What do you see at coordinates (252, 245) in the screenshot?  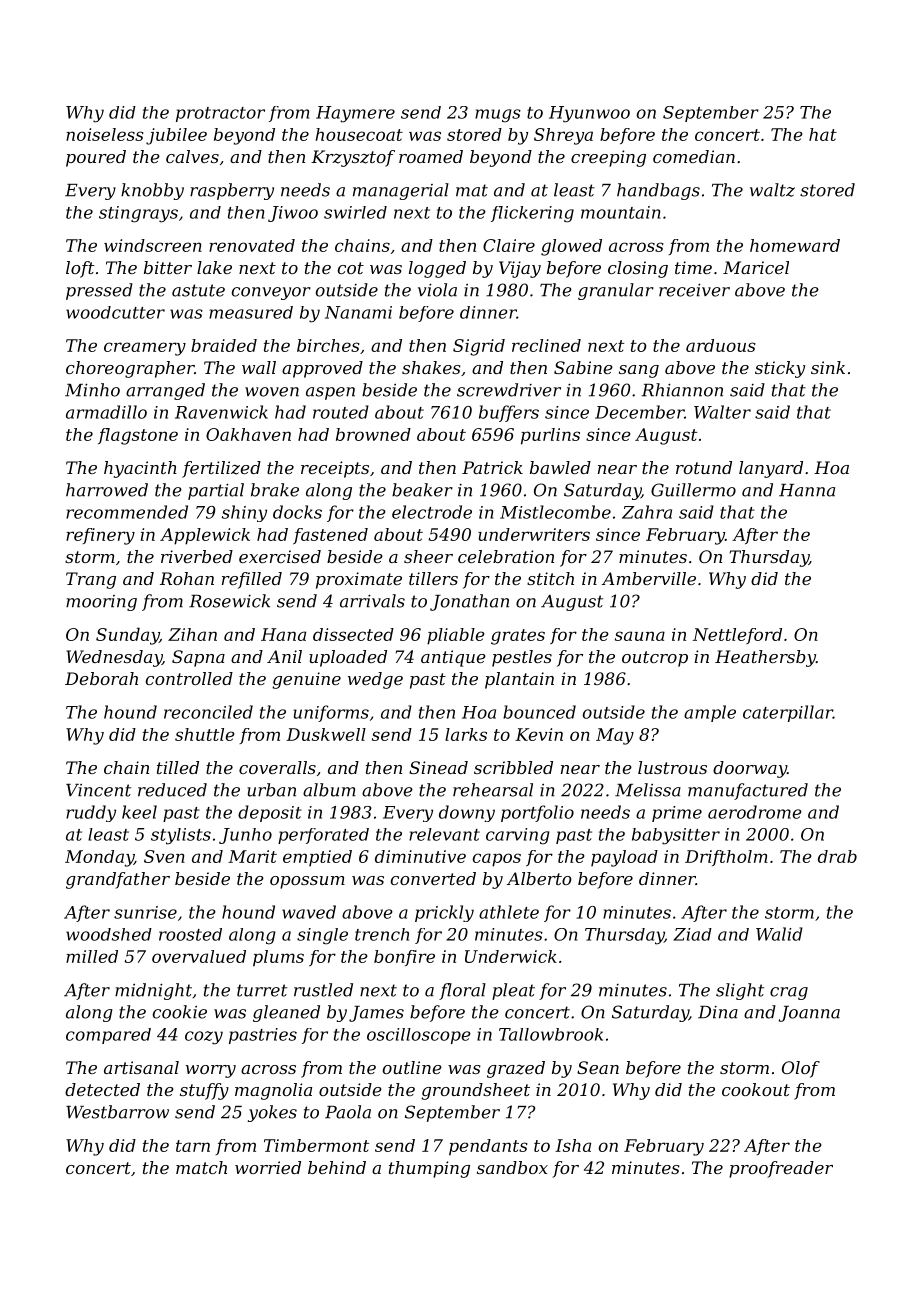 I see `renovated` at bounding box center [252, 245].
